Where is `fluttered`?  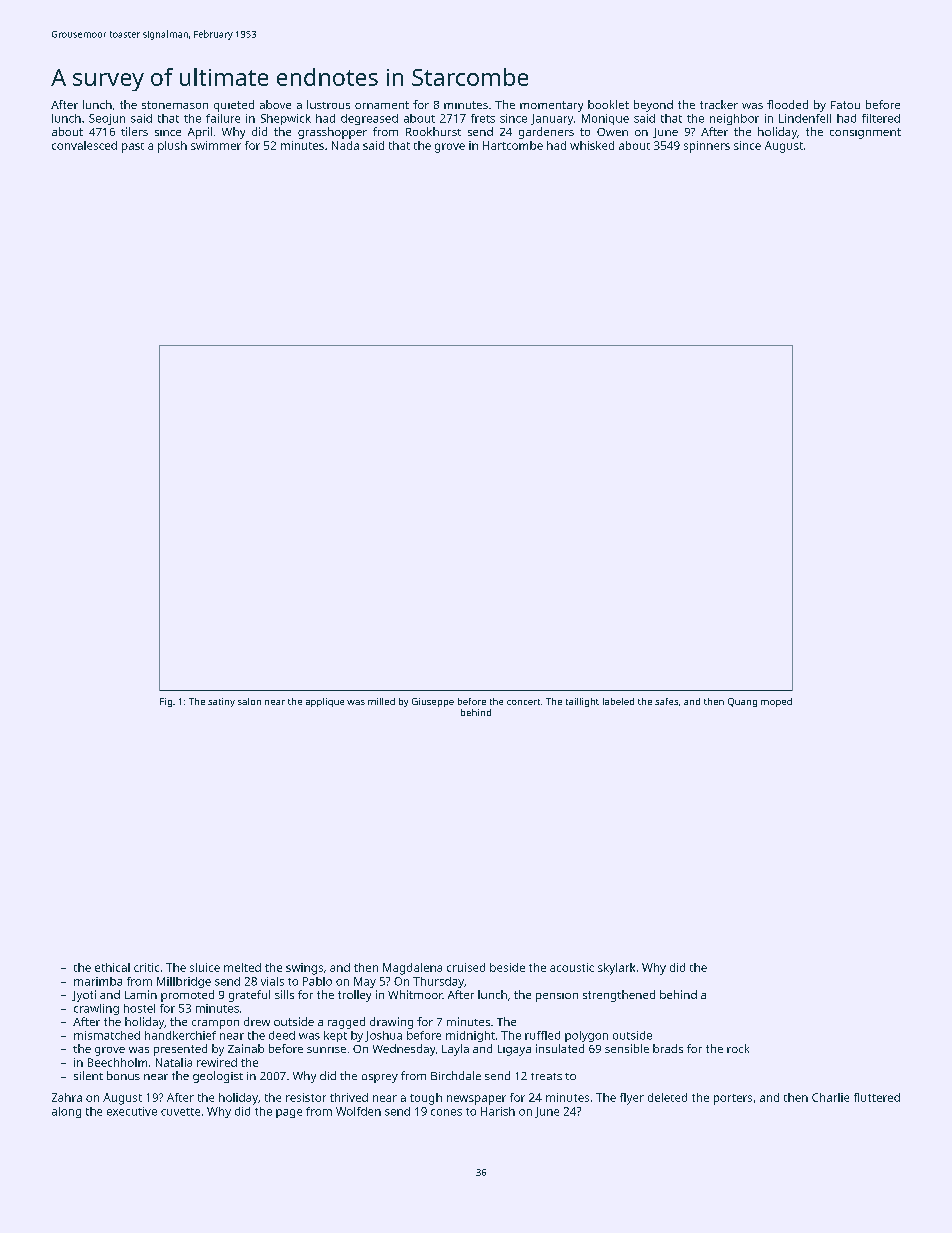
fluttered is located at coordinates (877, 1097).
